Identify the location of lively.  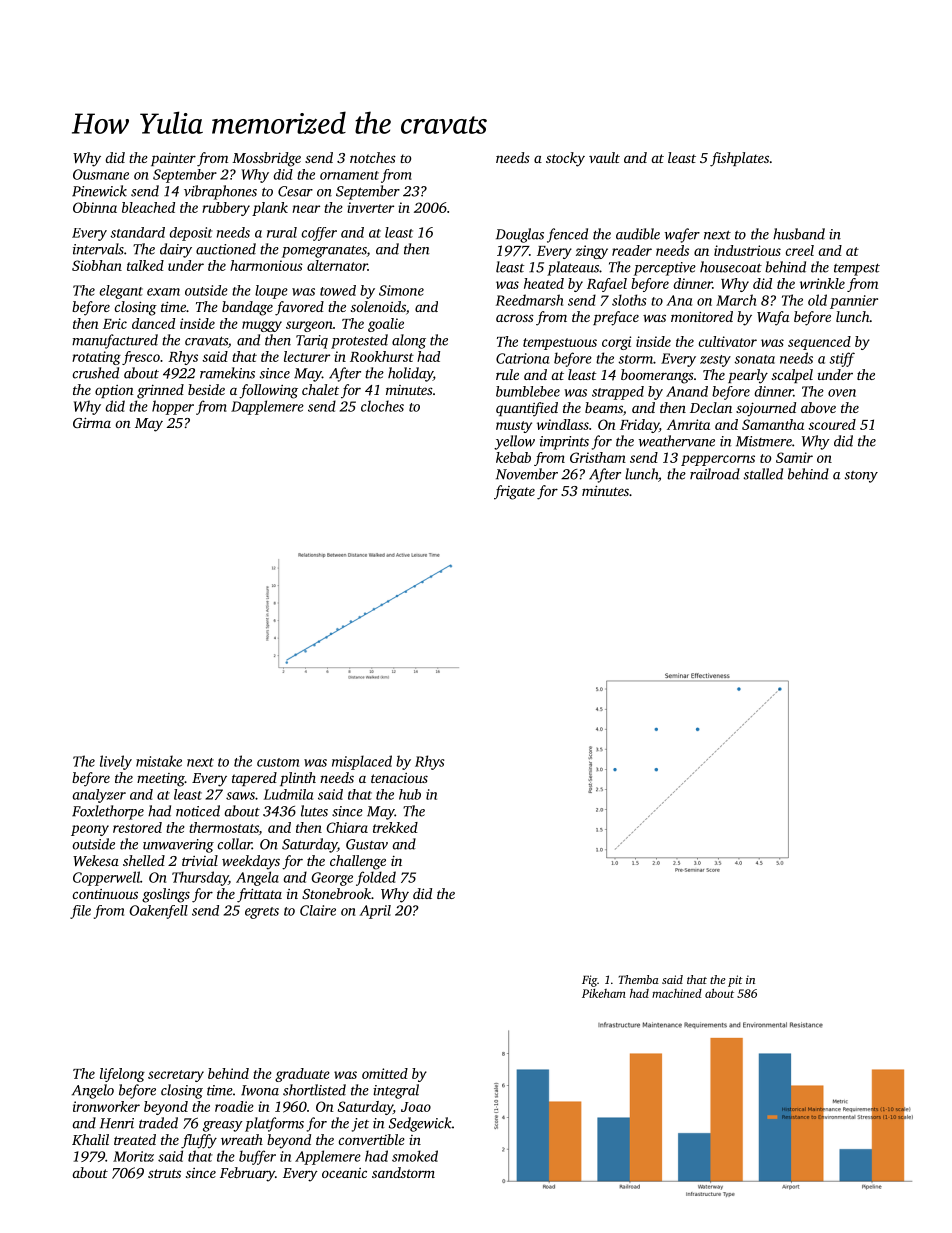
(116, 762).
